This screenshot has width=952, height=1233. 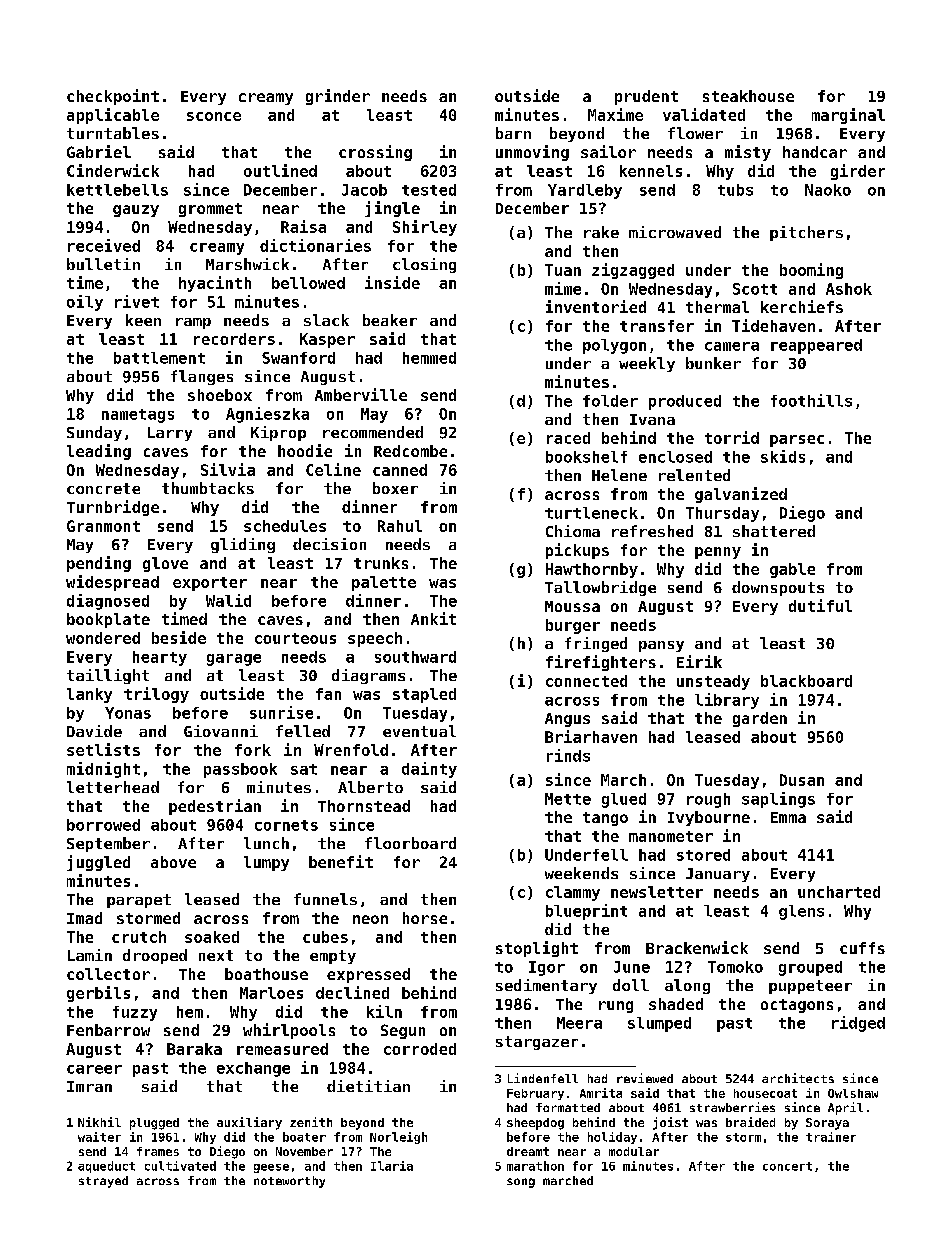 What do you see at coordinates (806, 681) in the screenshot?
I see `blackboard` at bounding box center [806, 681].
